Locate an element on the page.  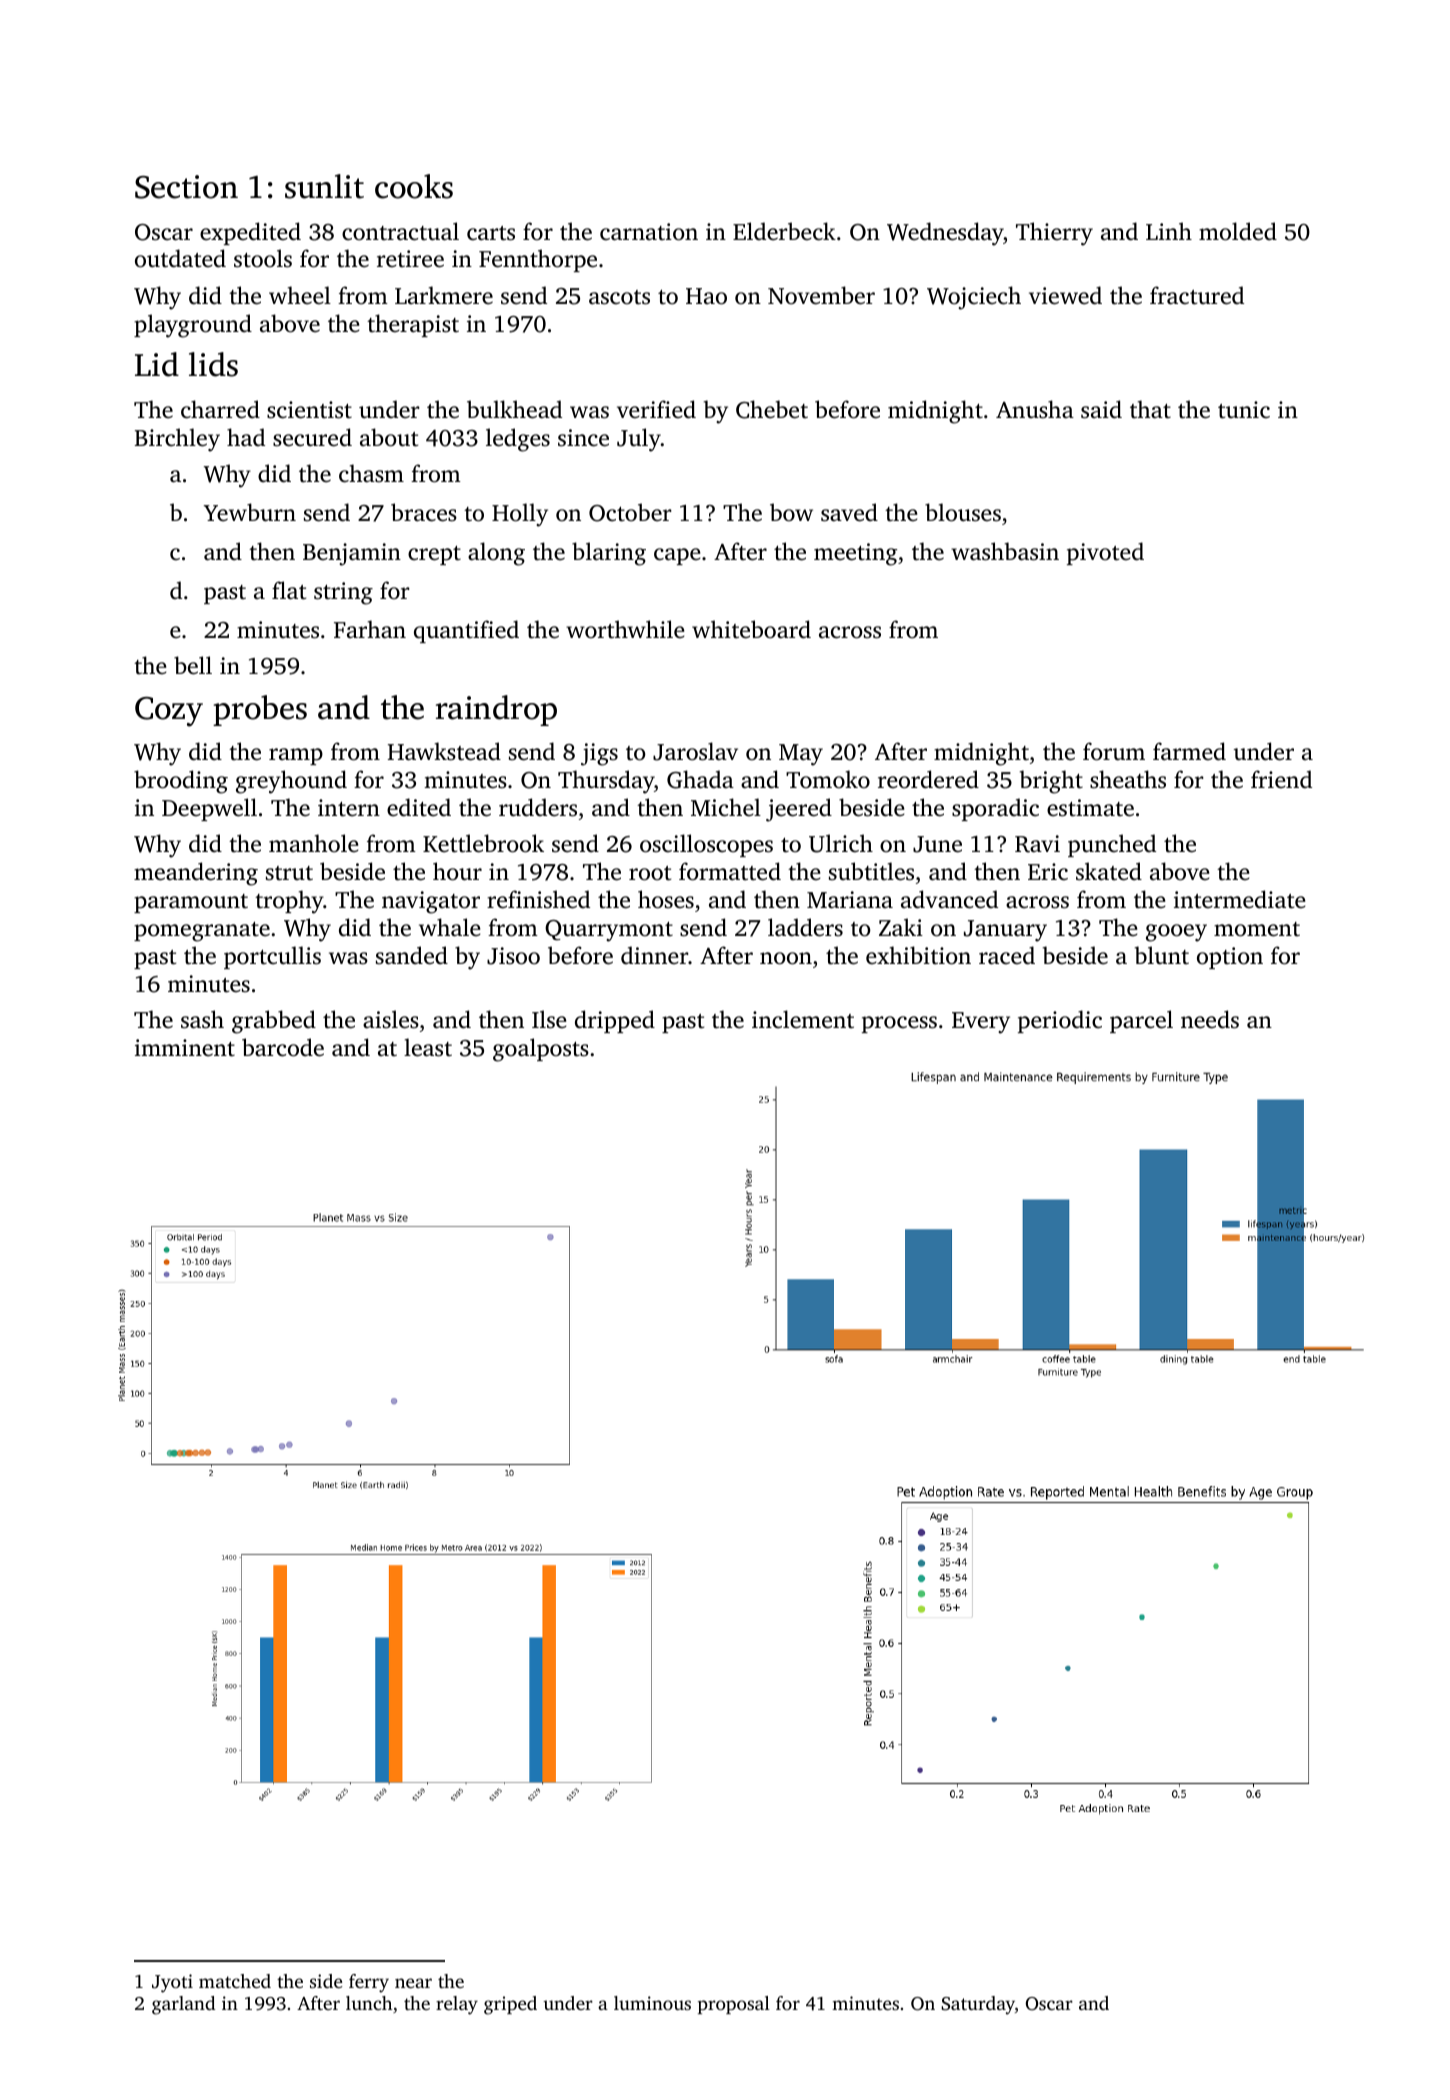
bell is located at coordinates (193, 665).
